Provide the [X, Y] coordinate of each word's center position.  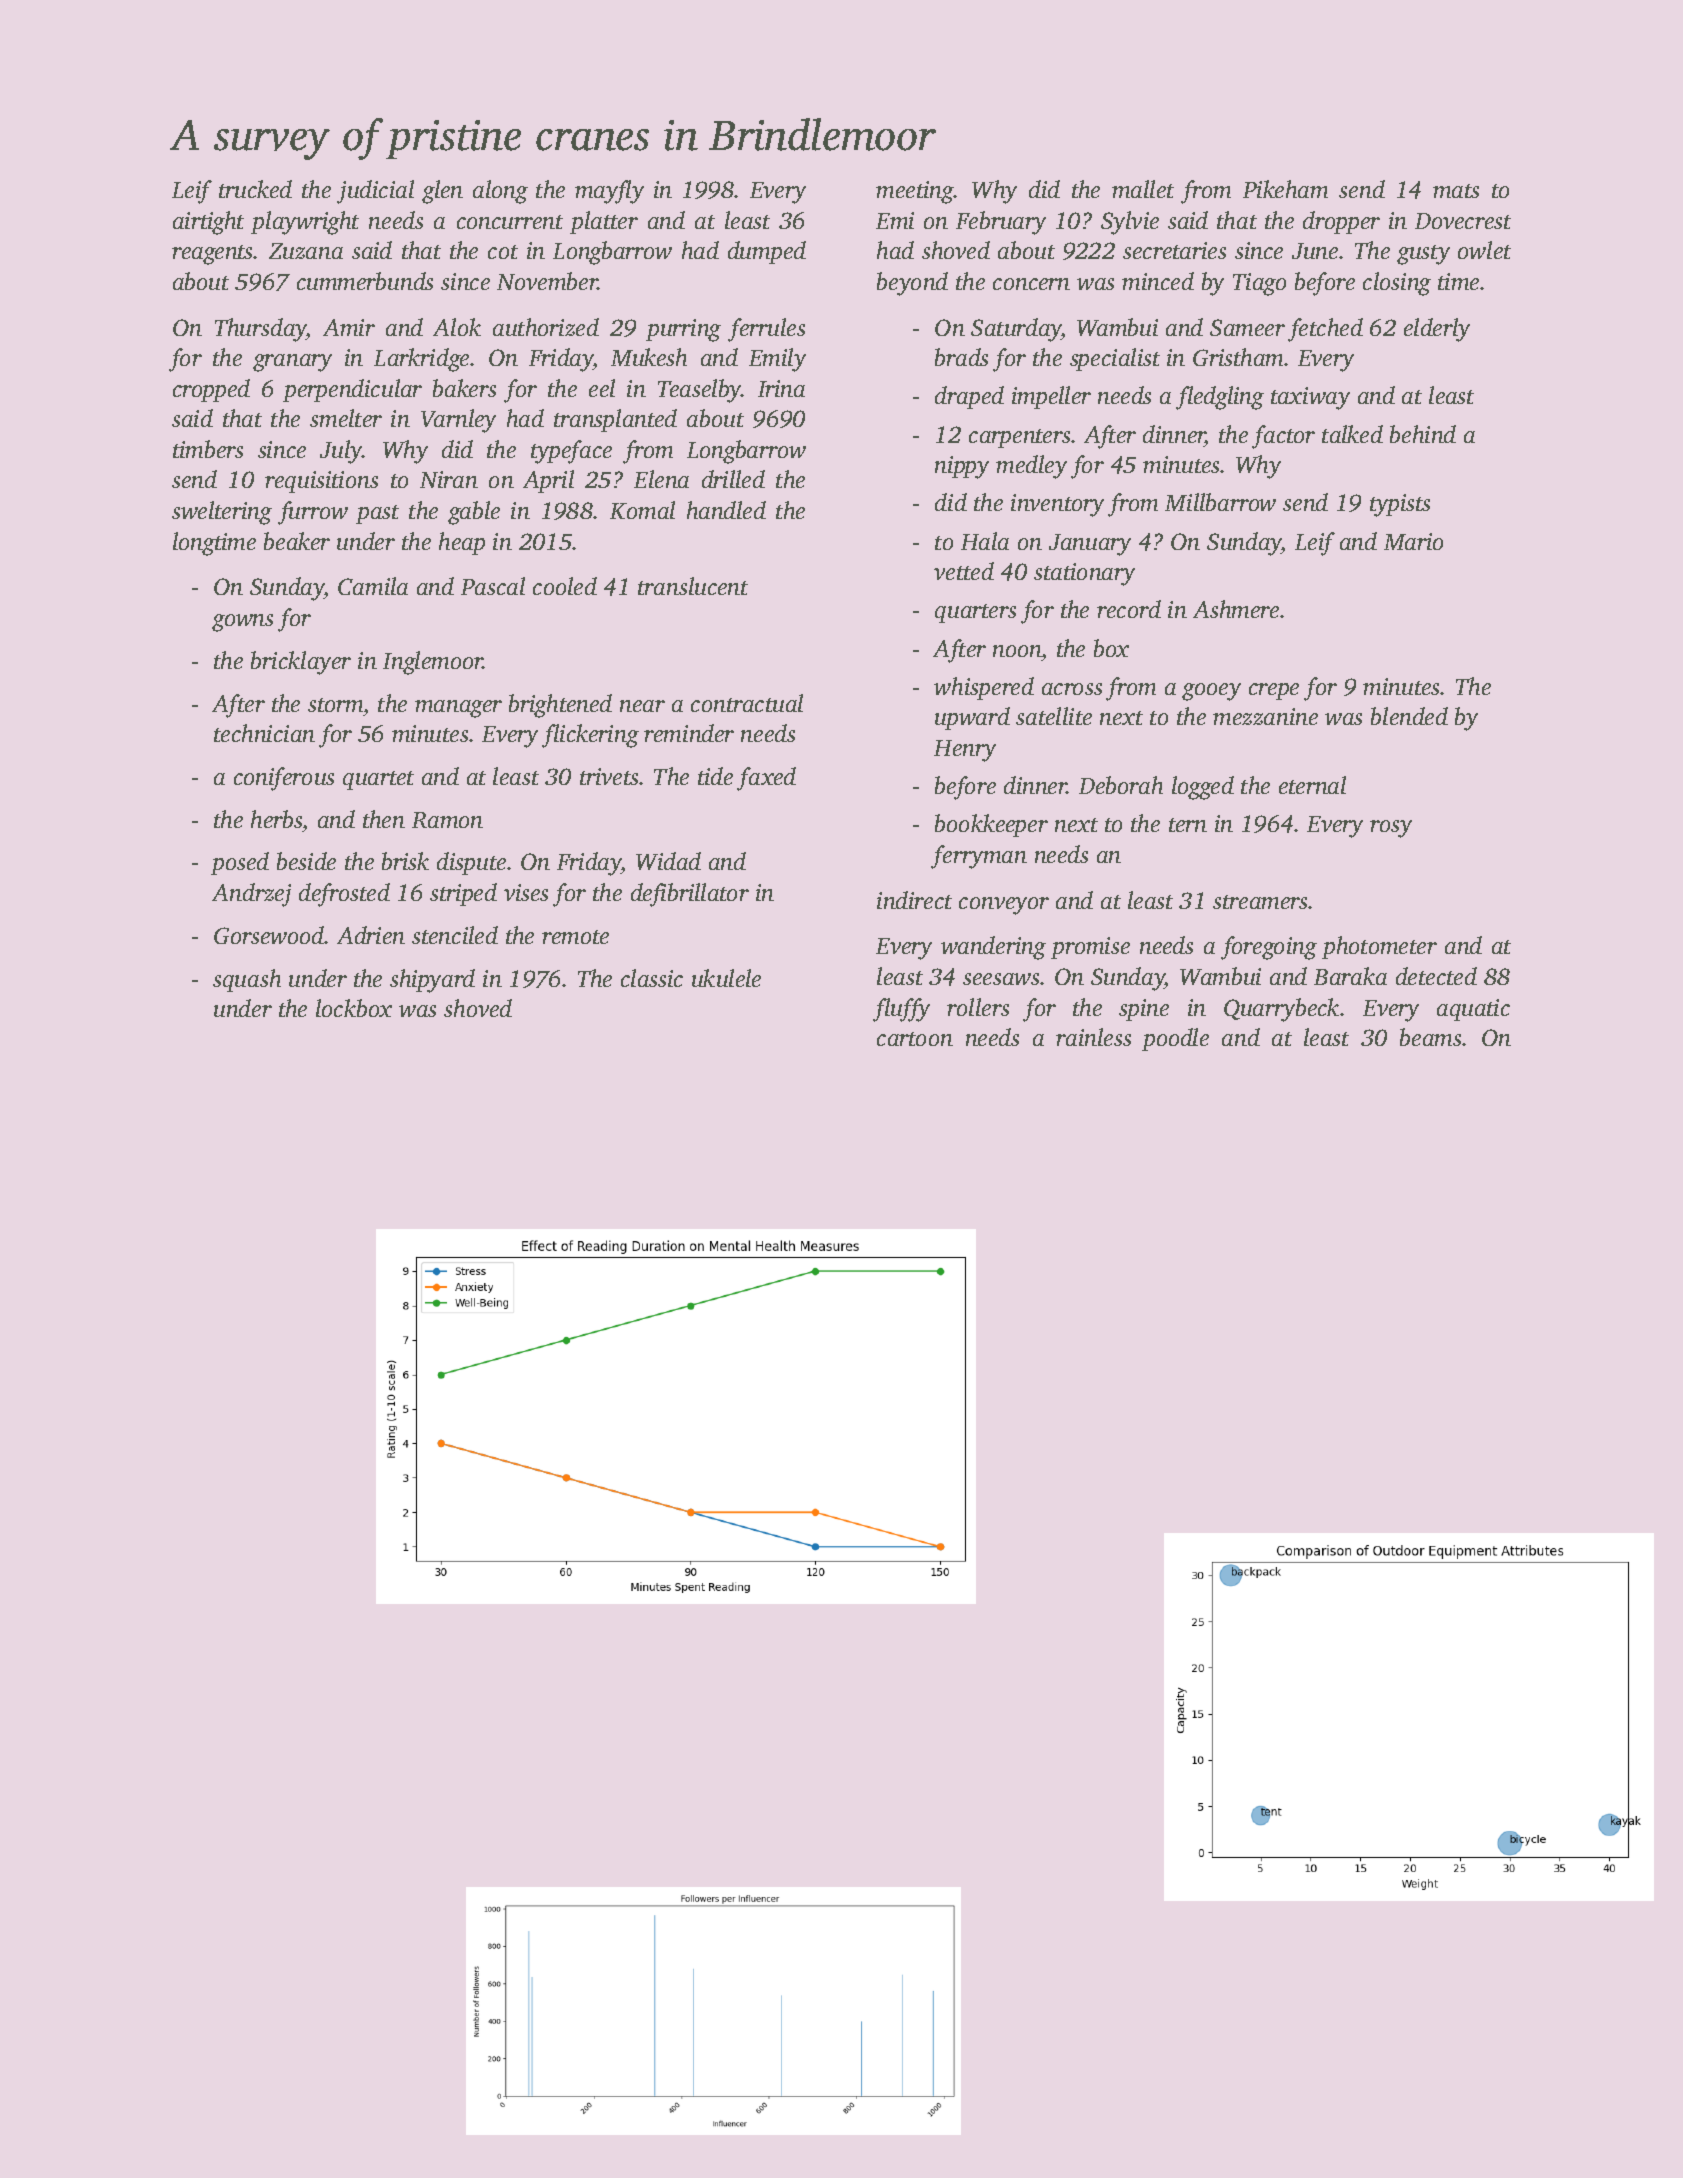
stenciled [455, 935]
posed [240, 863]
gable [474, 513]
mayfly [609, 192]
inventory [1057, 505]
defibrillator [690, 895]
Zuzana [306, 251]
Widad [668, 861]
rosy [1391, 829]
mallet [1143, 189]
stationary [1084, 574]
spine [1144, 1010]
